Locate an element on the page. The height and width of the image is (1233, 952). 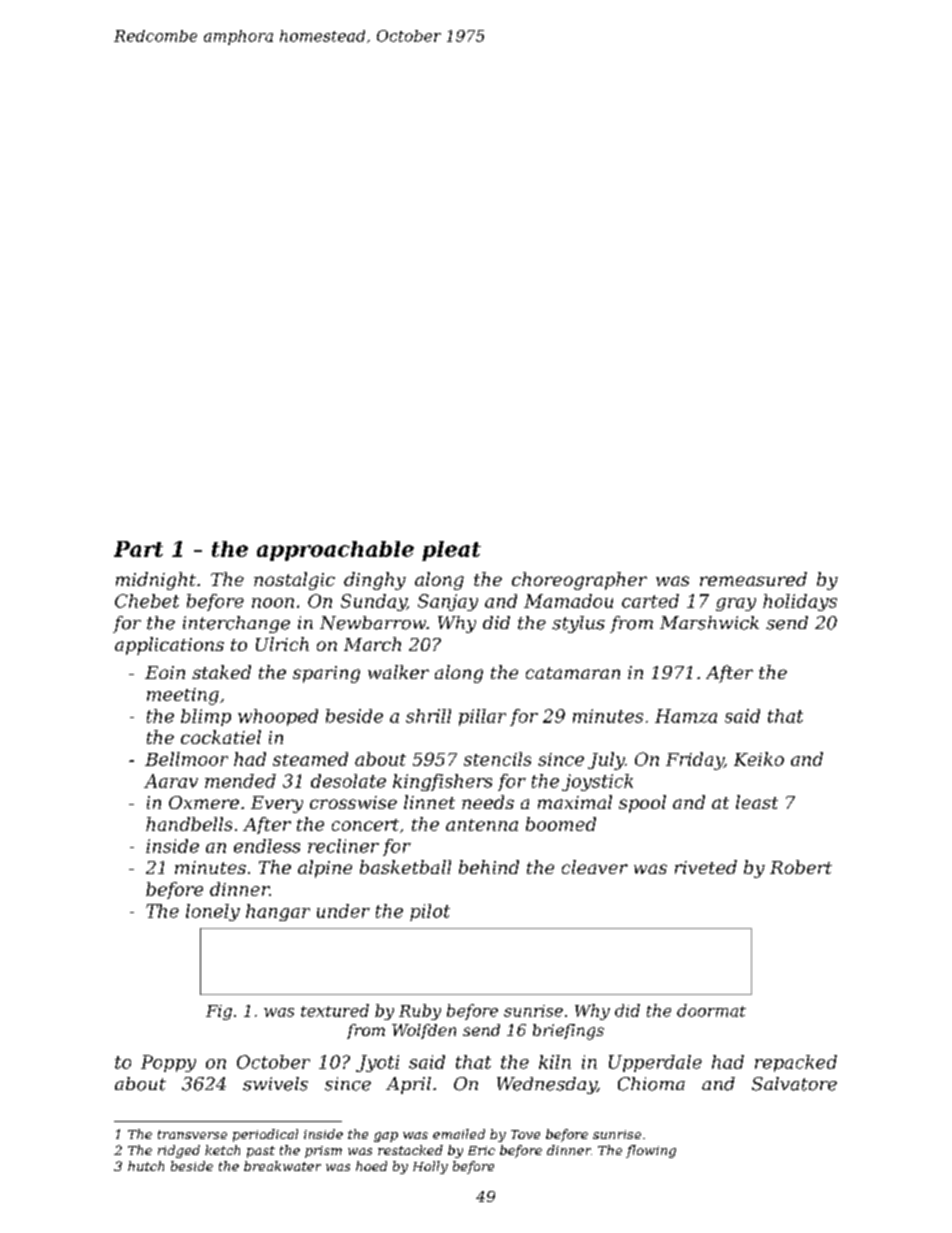
applications is located at coordinates (169, 646).
